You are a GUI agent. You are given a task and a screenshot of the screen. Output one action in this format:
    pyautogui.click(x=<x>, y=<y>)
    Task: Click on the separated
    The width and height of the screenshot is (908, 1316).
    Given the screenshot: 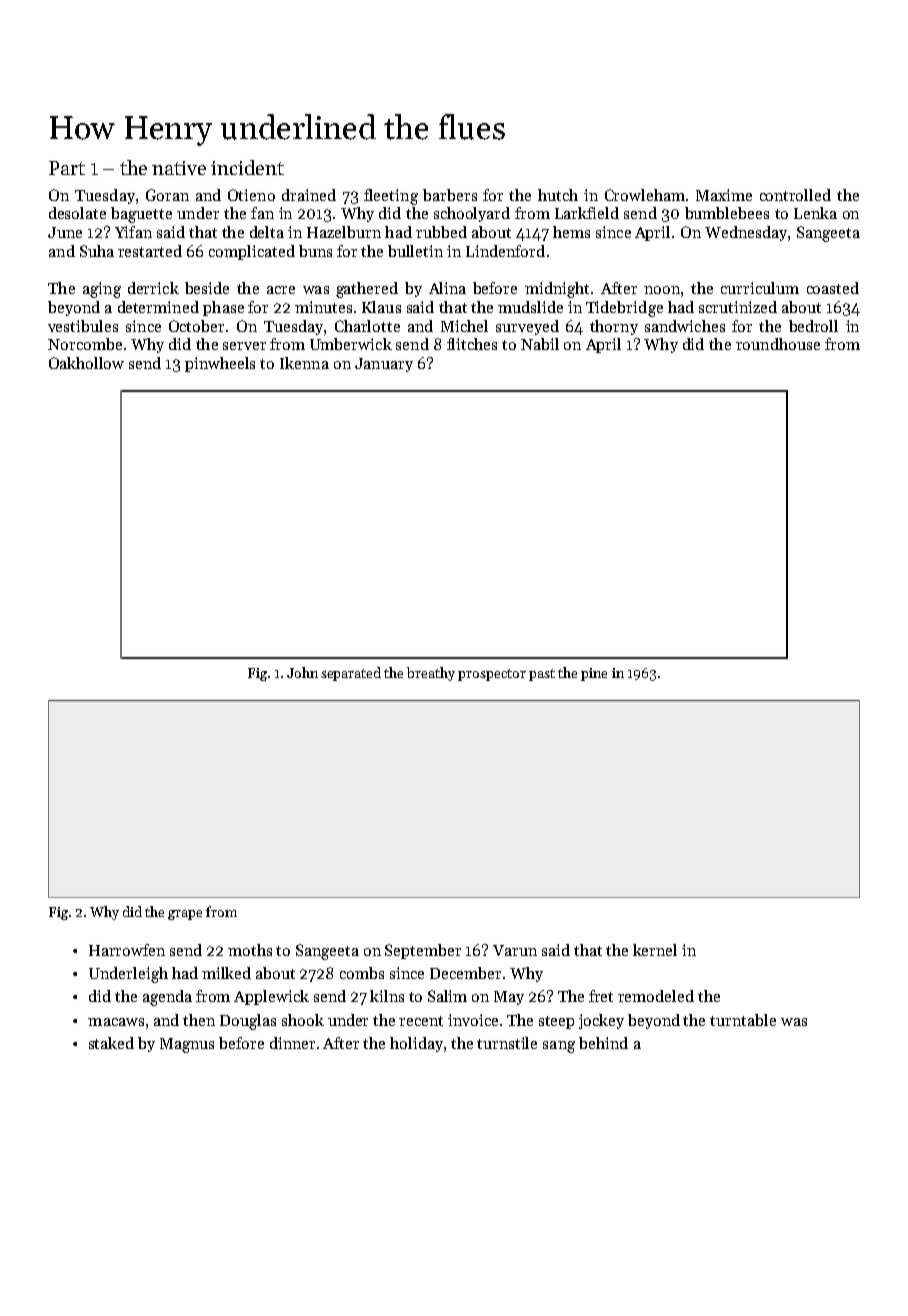 What is the action you would take?
    pyautogui.click(x=351, y=674)
